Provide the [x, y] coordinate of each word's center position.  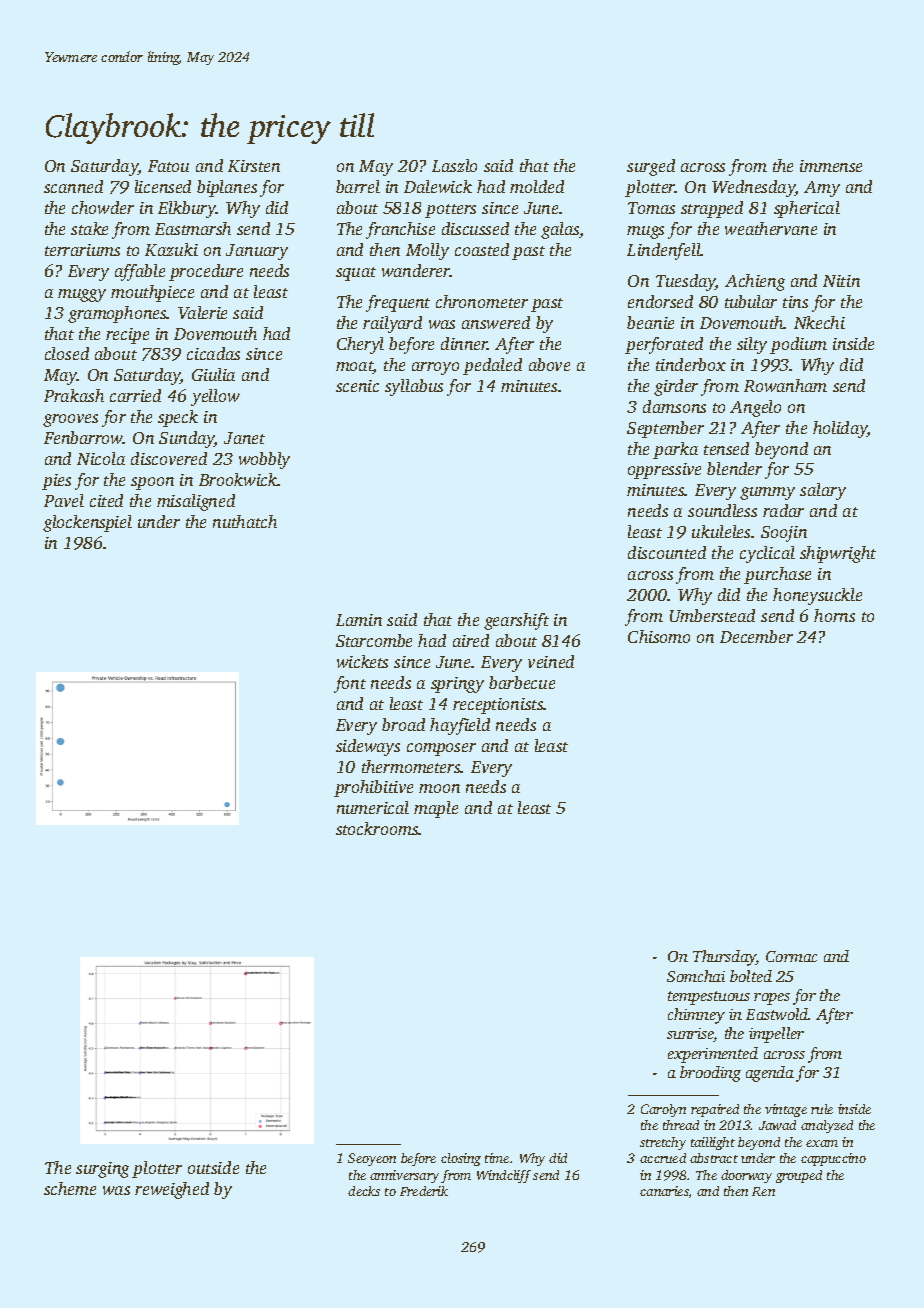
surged [651, 167]
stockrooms [377, 828]
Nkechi [819, 322]
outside [213, 1167]
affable [140, 272]
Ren [763, 1191]
